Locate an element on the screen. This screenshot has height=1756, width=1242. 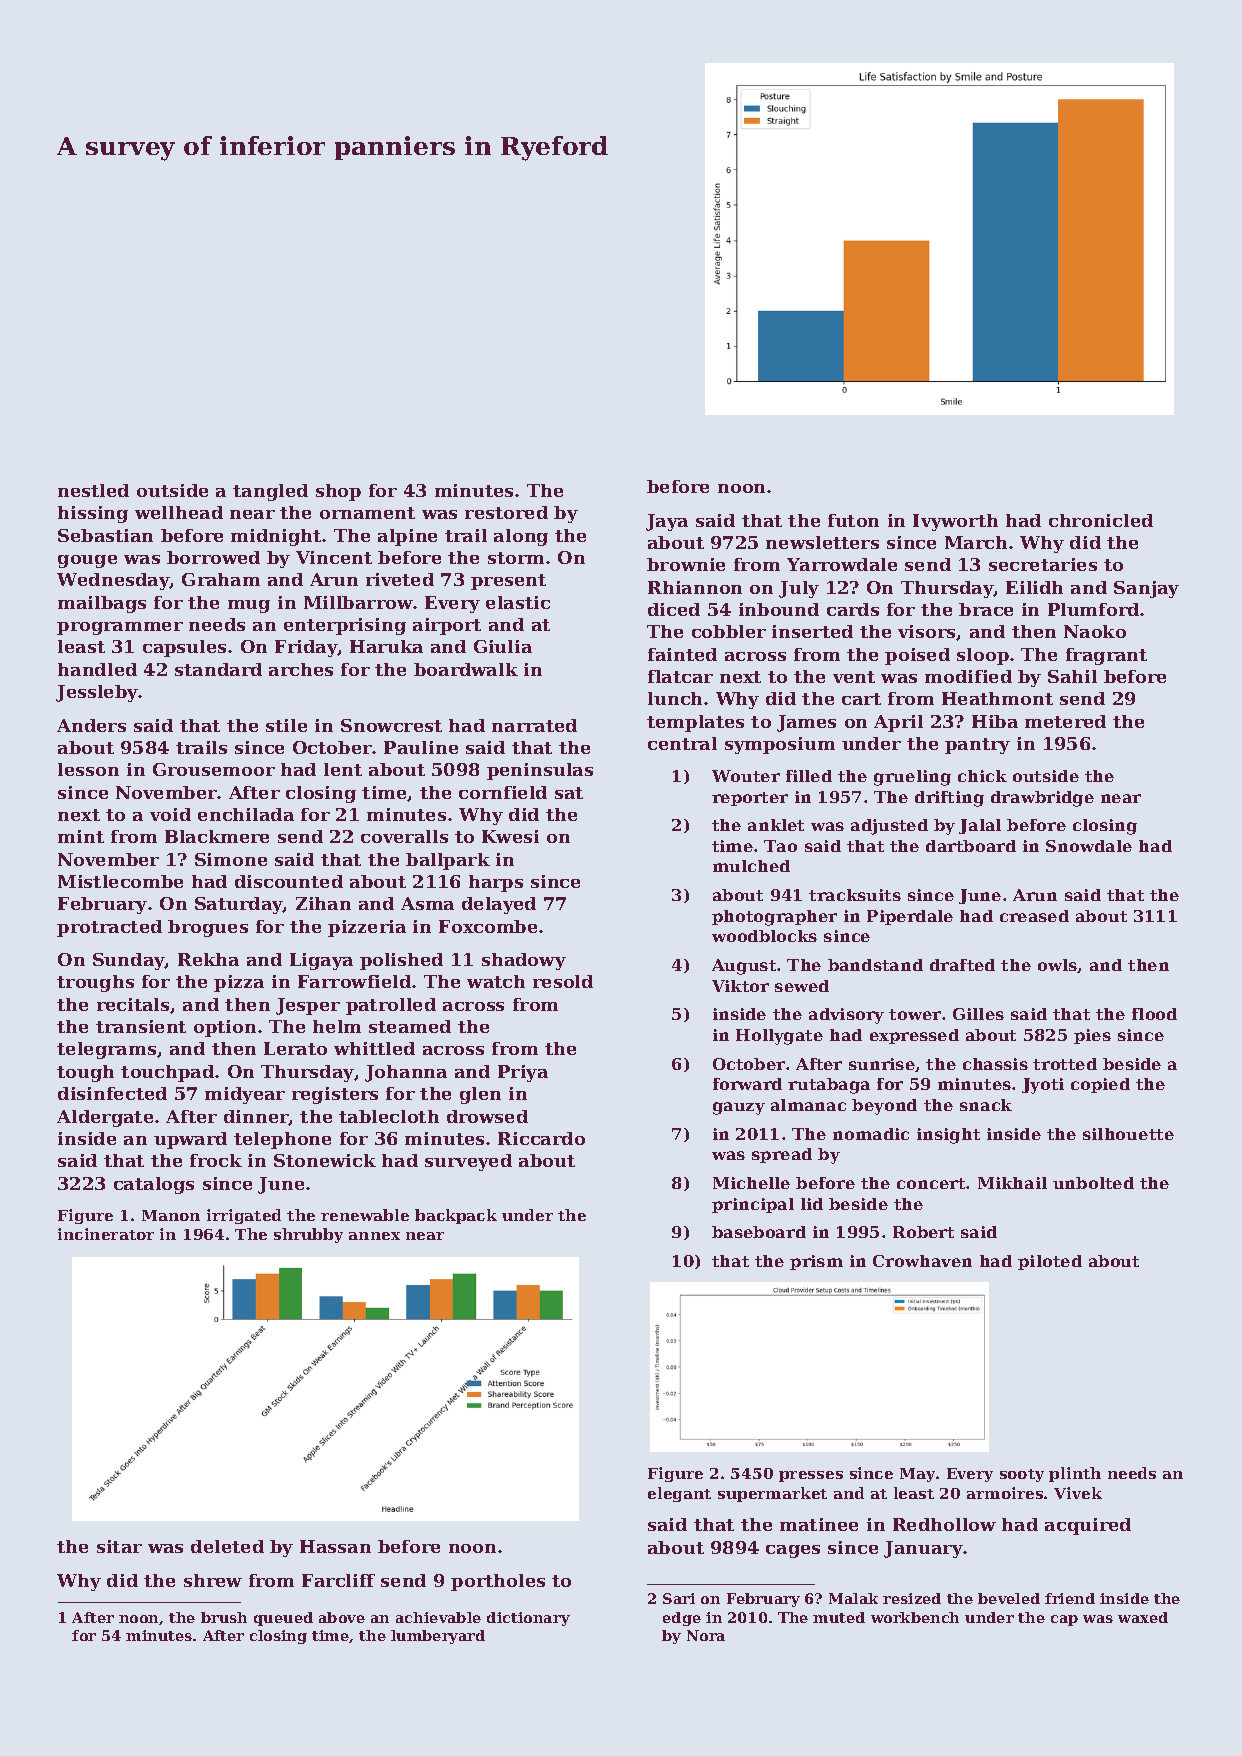
brush is located at coordinates (224, 1617).
